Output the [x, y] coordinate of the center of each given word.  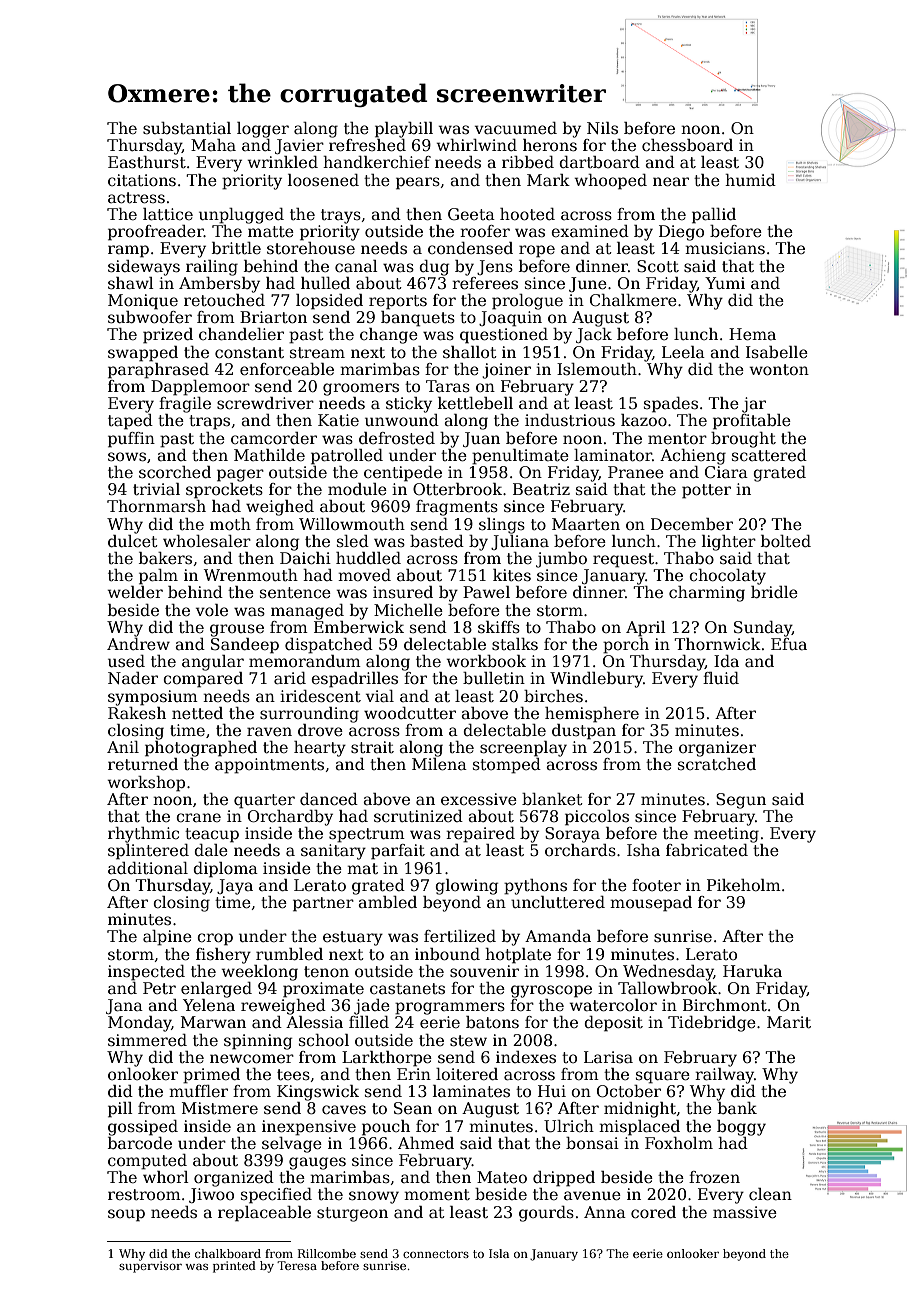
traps [209, 422]
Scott [658, 266]
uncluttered [558, 902]
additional [148, 868]
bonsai [592, 1143]
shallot [470, 352]
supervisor [150, 1267]
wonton [779, 370]
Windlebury [596, 680]
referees [485, 283]
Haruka [752, 971]
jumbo [561, 560]
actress [136, 198]
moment [437, 1195]
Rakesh [137, 713]
